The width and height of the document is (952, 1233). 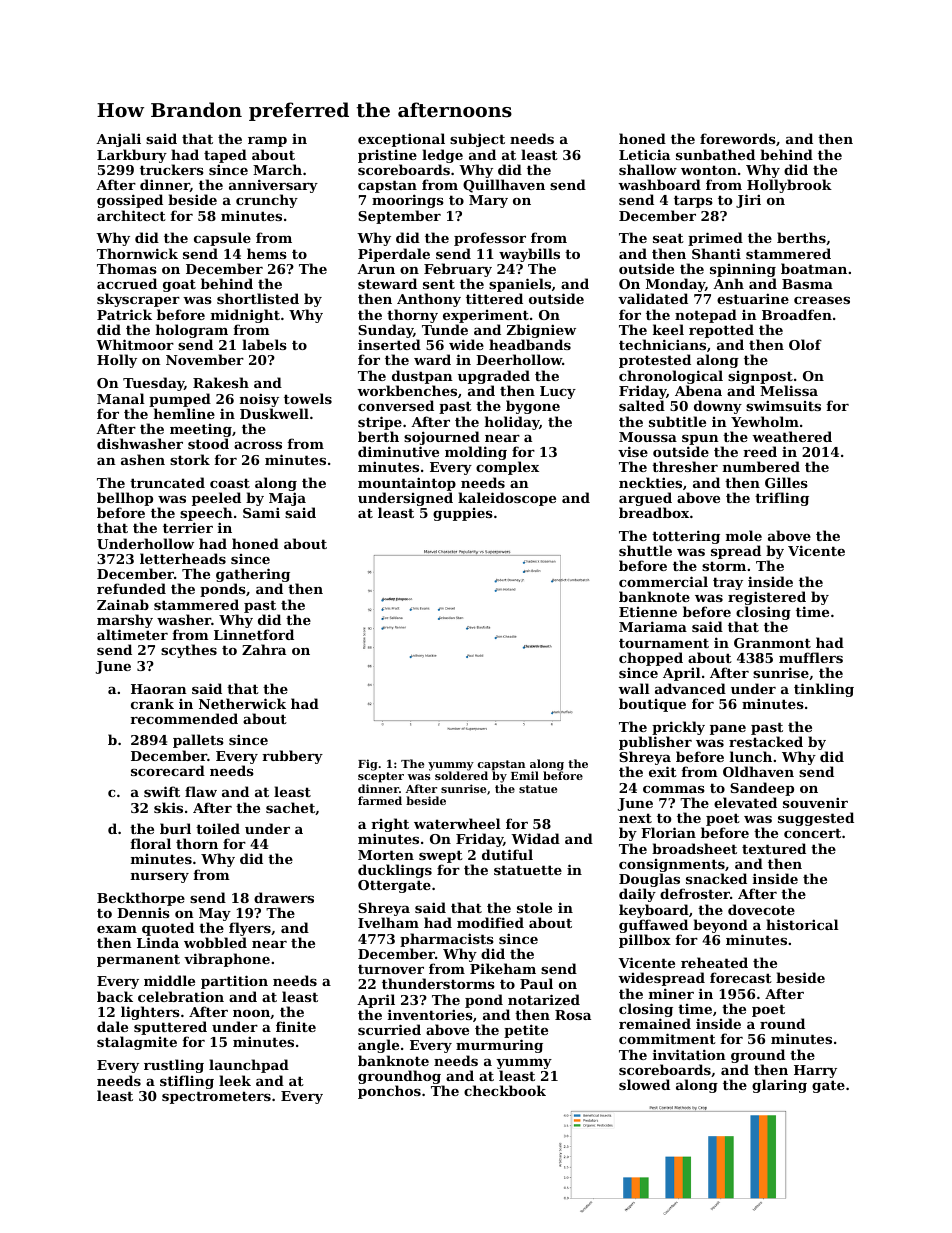 What do you see at coordinates (816, 819) in the document?
I see `suggested` at bounding box center [816, 819].
